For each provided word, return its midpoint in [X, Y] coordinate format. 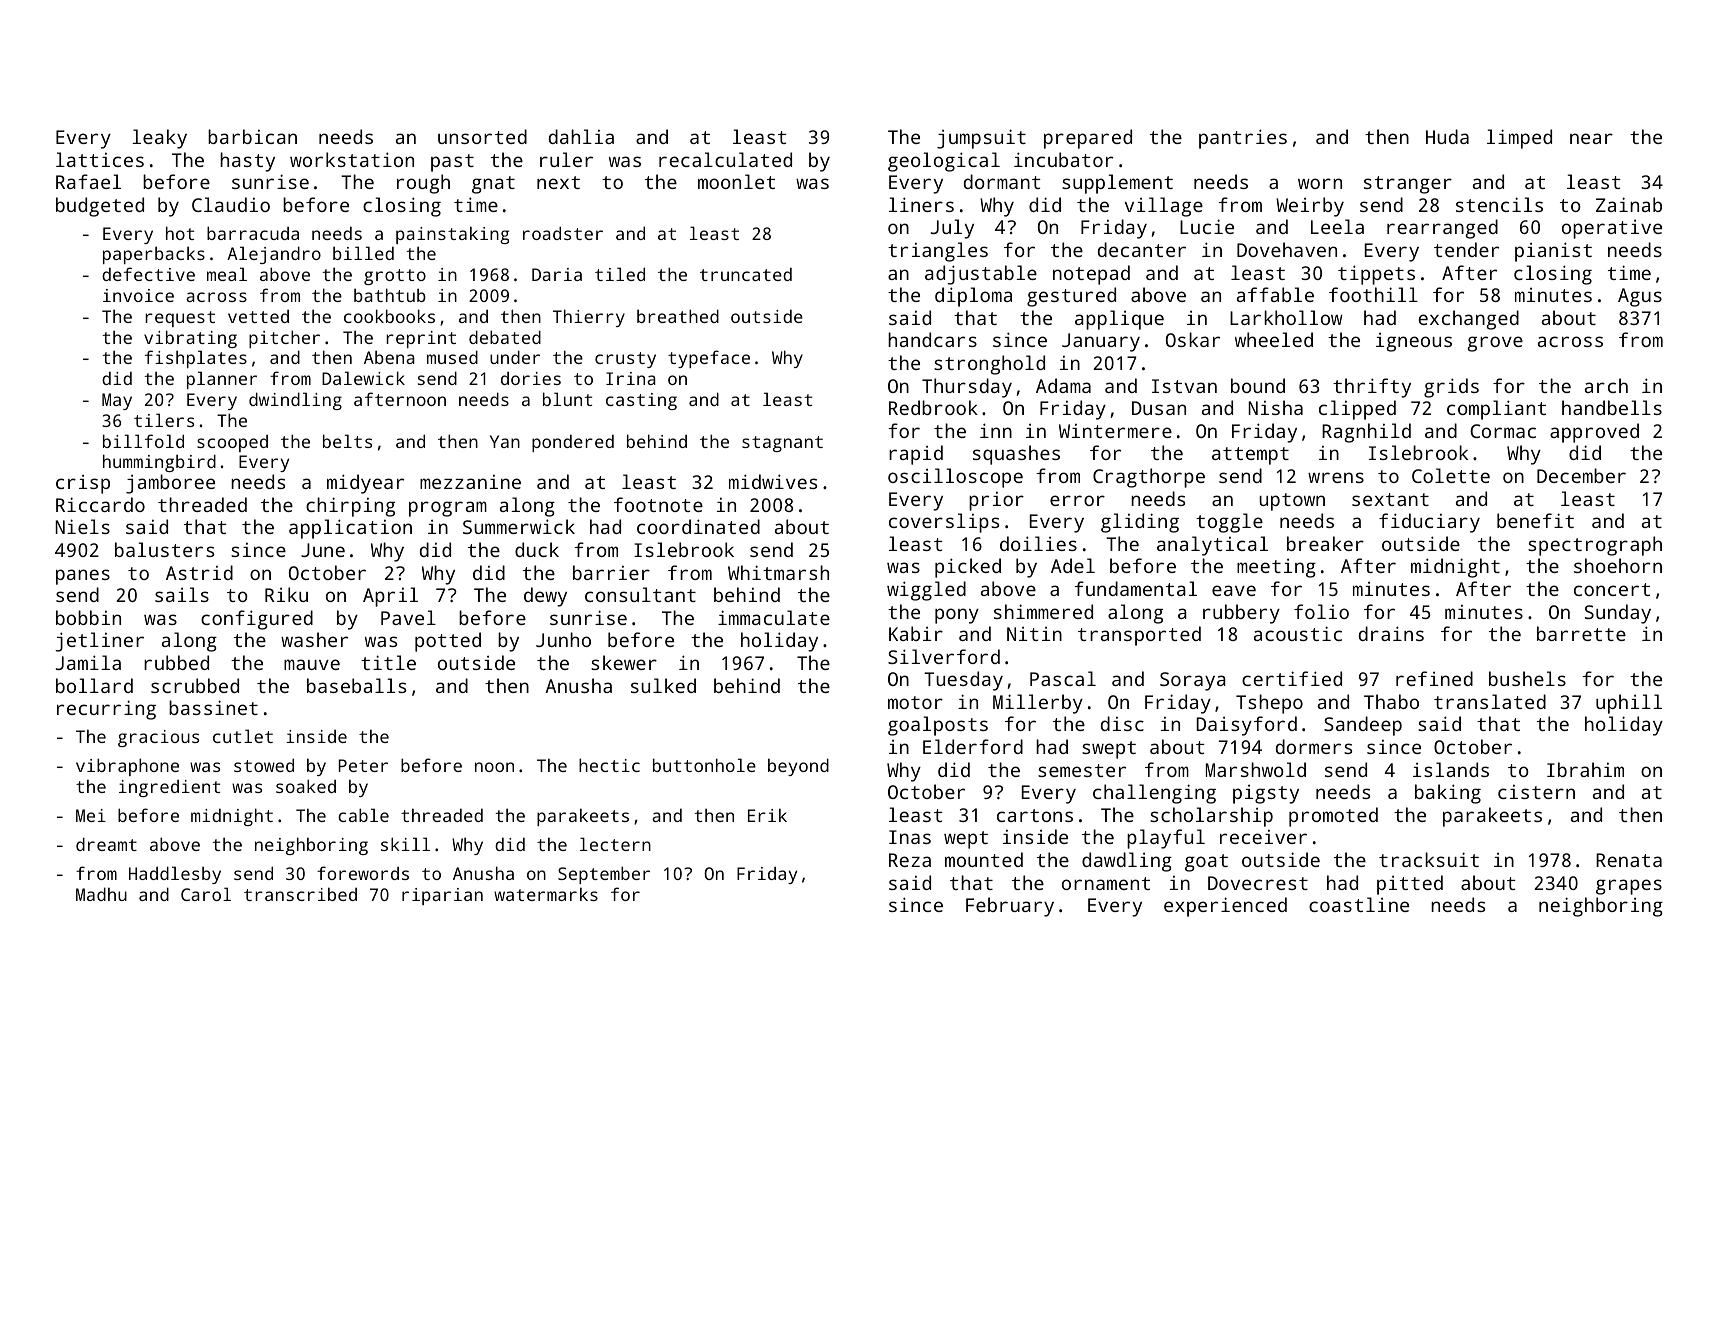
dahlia [581, 136]
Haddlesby [175, 875]
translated [1490, 701]
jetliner [99, 642]
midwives [773, 481]
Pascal [1063, 678]
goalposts [938, 726]
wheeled [1274, 339]
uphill [1629, 704]
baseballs [356, 685]
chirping [350, 507]
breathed [678, 316]
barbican [252, 136]
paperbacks [154, 255]
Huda [1447, 136]
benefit [1535, 520]
